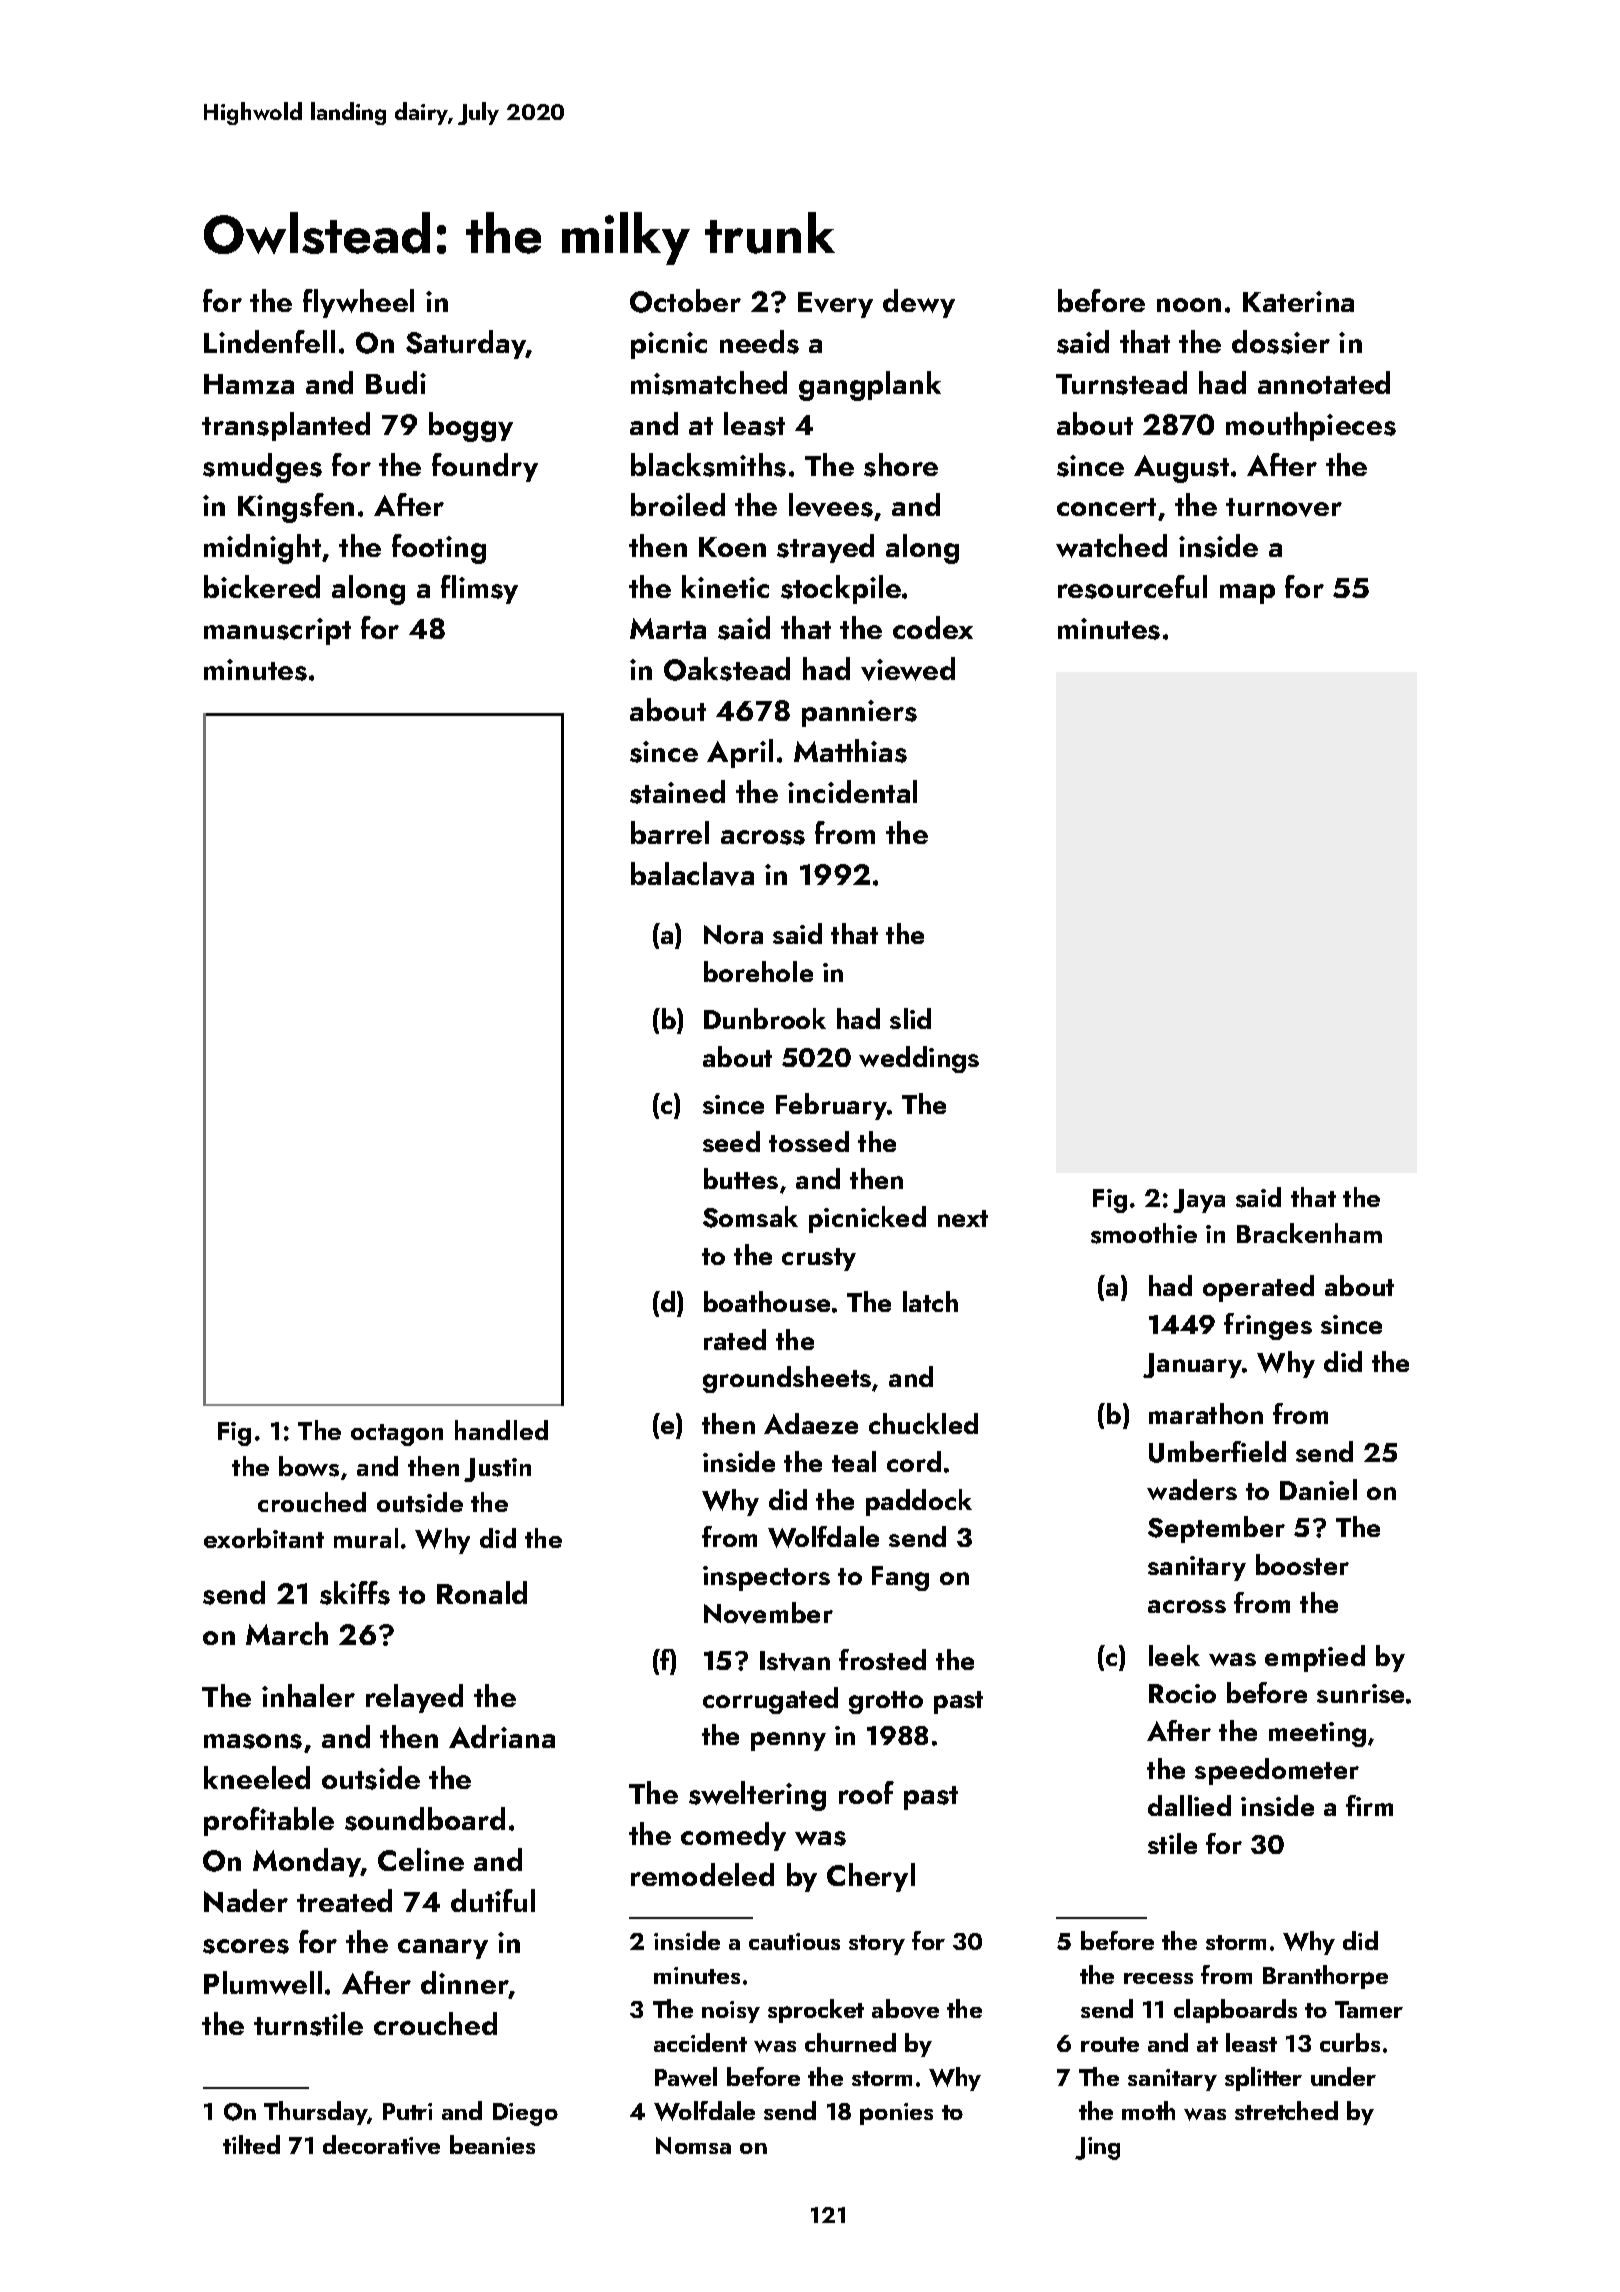  Describe the element at coordinates (309, 1466) in the screenshot. I see `bows` at that location.
